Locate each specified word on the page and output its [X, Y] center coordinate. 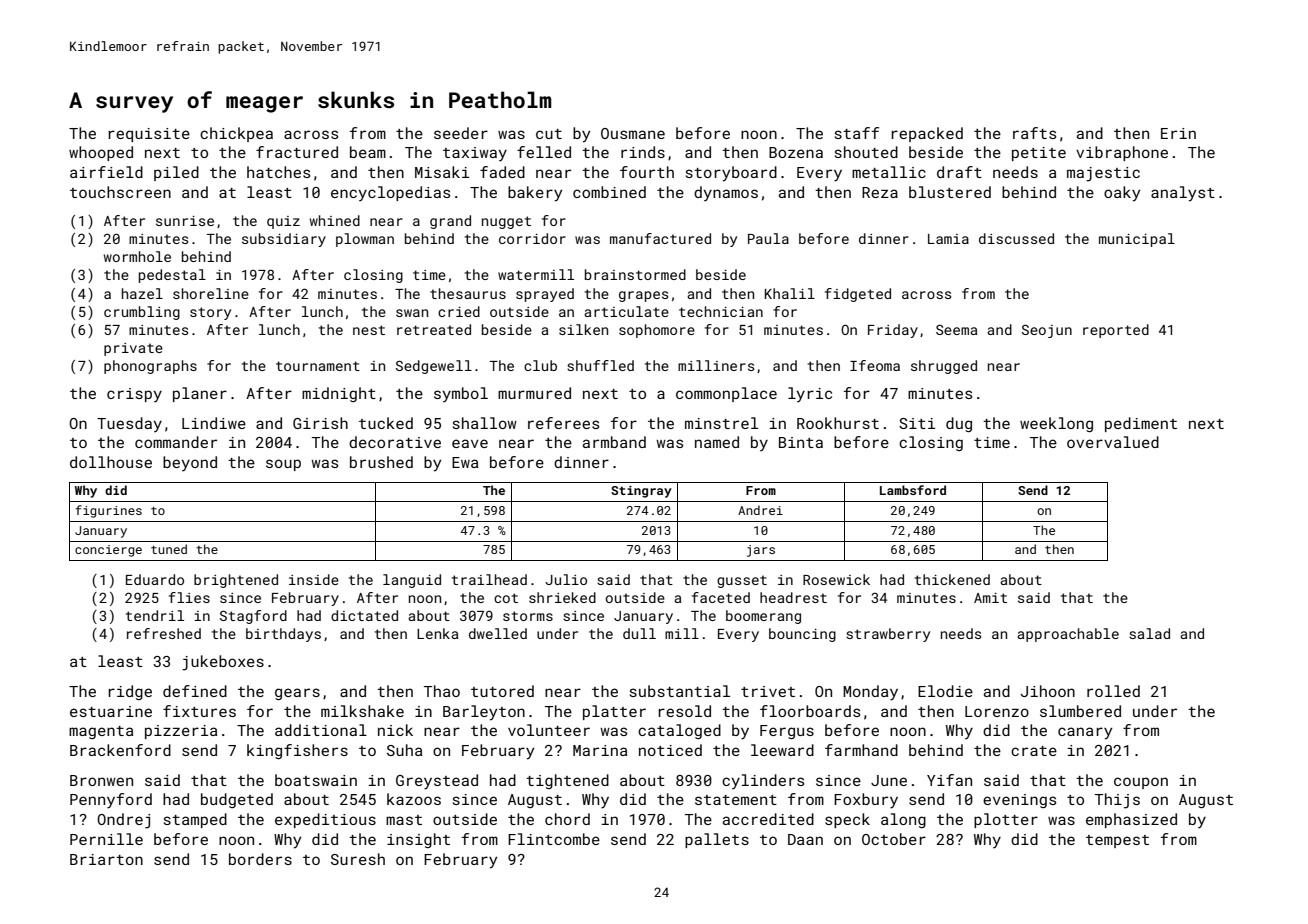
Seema [956, 329]
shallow [485, 423]
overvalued [1113, 442]
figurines [108, 511]
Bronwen [101, 780]
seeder [461, 133]
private [133, 349]
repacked [927, 134]
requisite [149, 135]
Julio [566, 579]
